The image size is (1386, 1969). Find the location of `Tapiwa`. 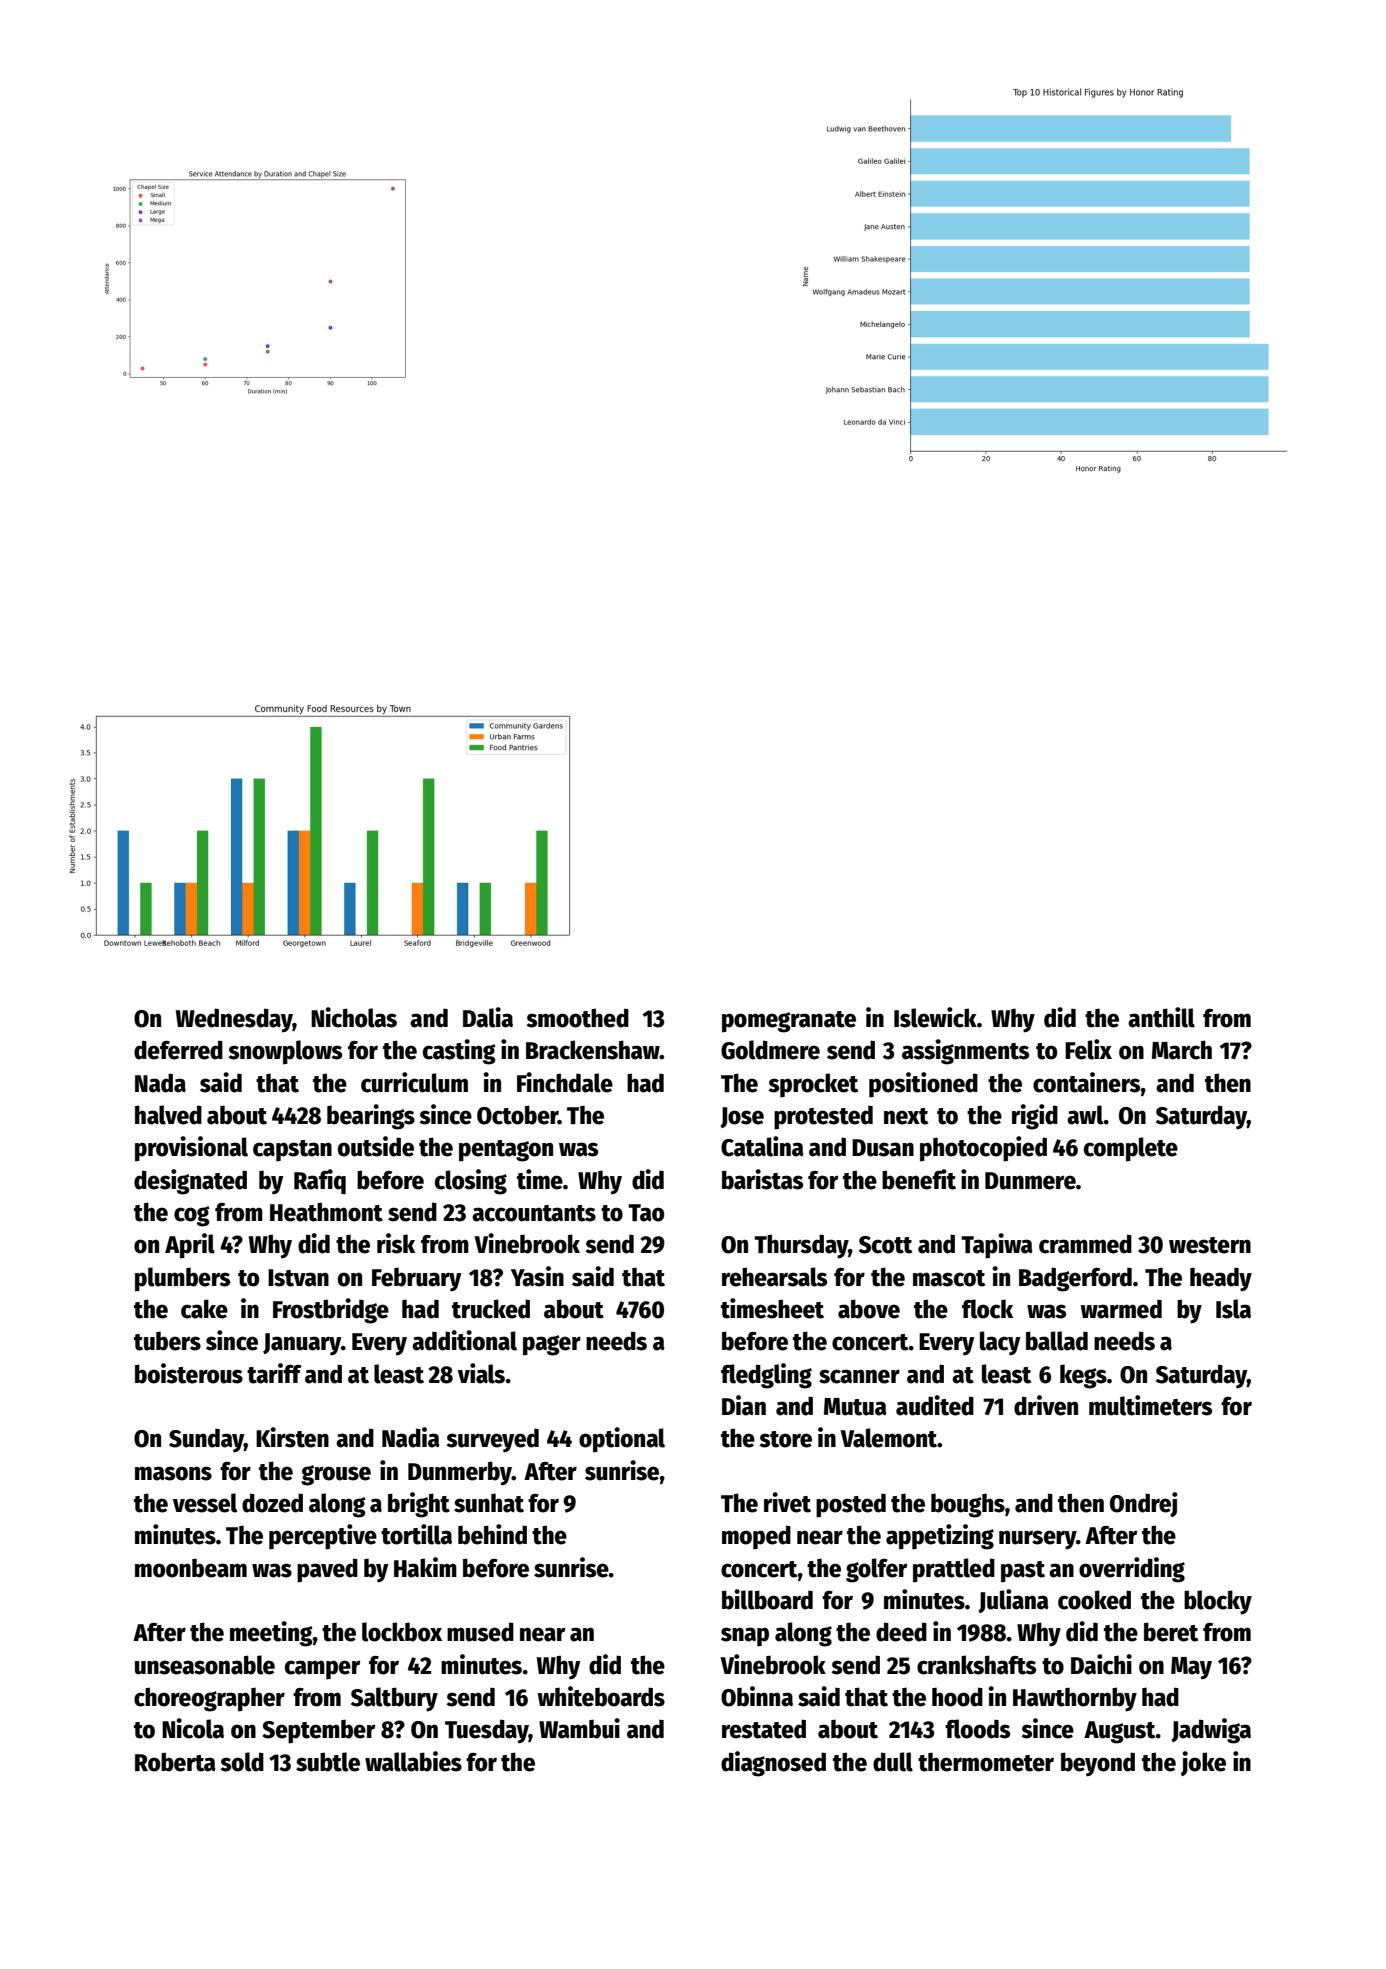

Tapiwa is located at coordinates (997, 1246).
